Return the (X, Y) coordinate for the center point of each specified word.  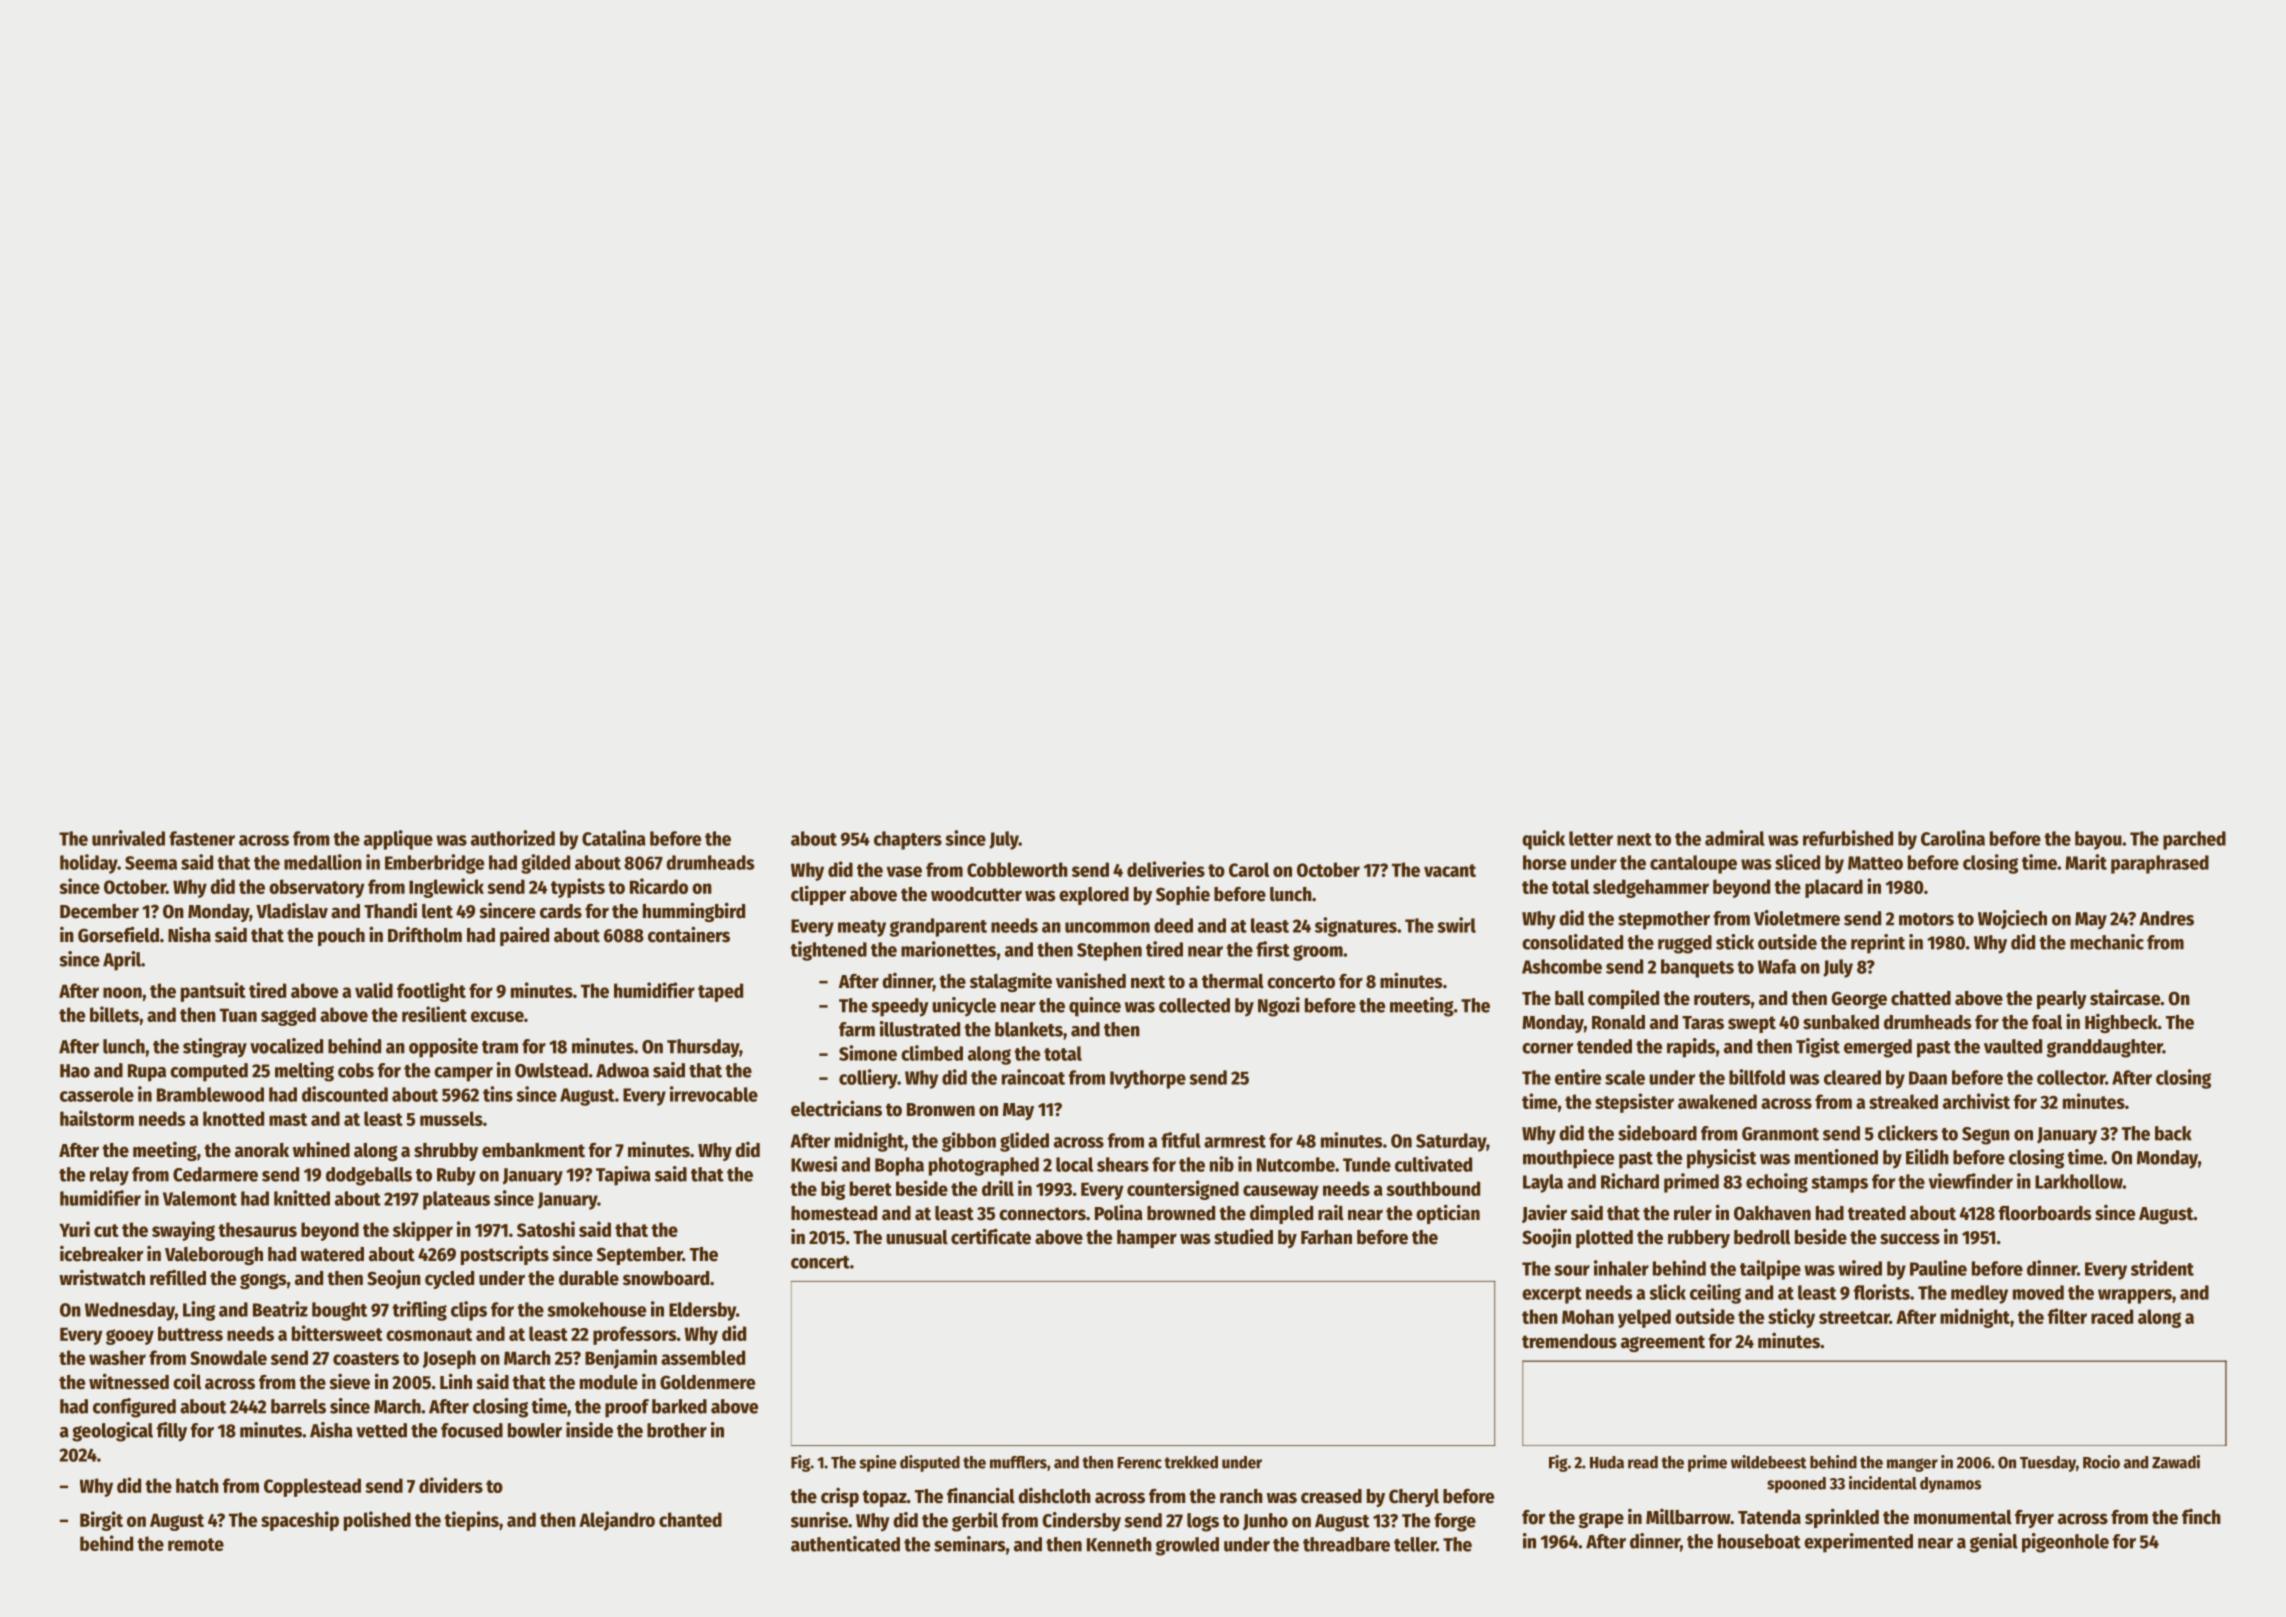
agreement (1663, 1343)
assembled (703, 1357)
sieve (349, 1381)
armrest (1235, 1141)
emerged (1878, 1048)
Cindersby (1081, 1522)
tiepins (471, 1521)
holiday (89, 864)
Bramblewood (210, 1094)
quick (1543, 840)
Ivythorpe (1148, 1079)
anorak (262, 1150)
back (2173, 1133)
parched (2194, 840)
